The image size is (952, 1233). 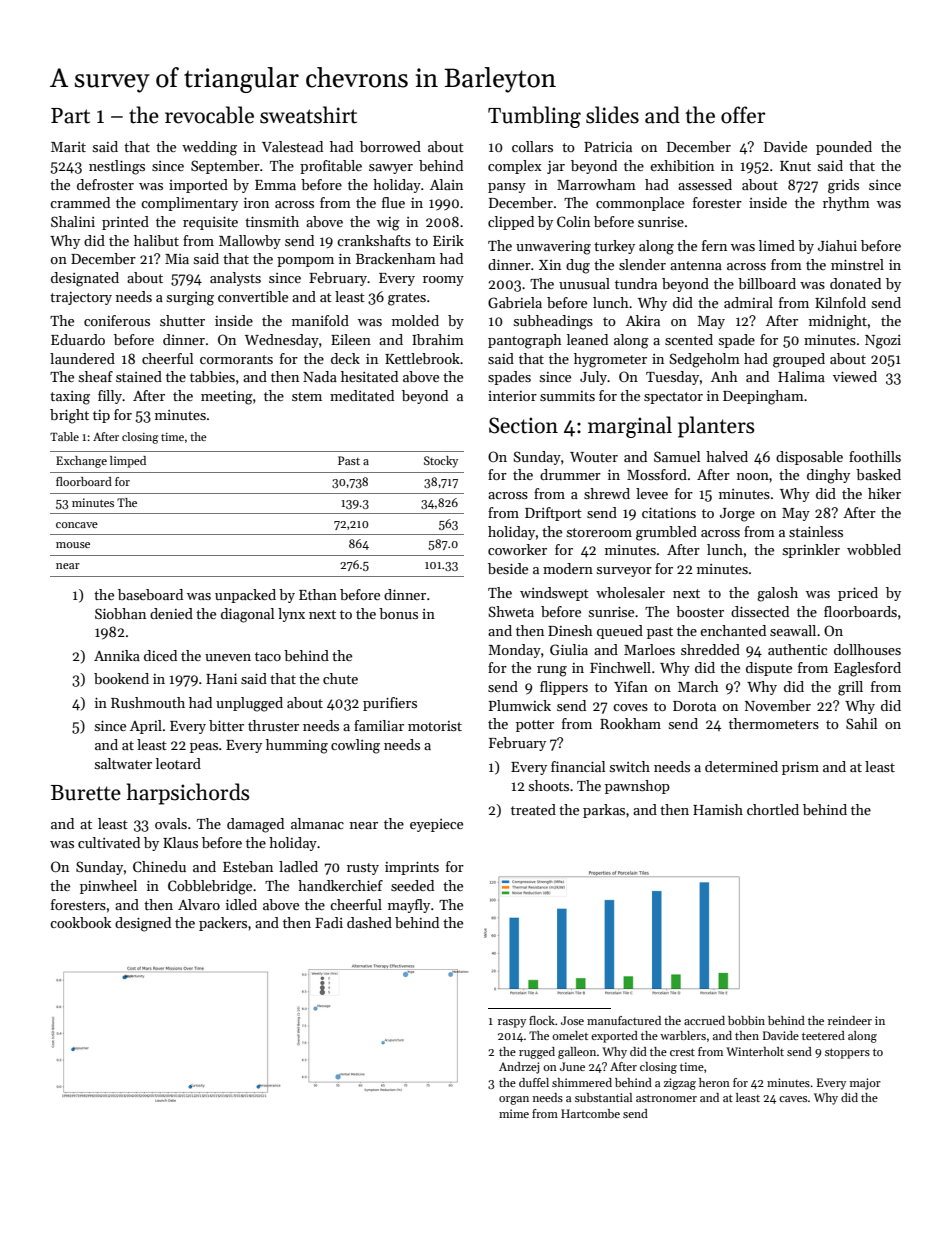 I want to click on Driftport, so click(x=553, y=514).
